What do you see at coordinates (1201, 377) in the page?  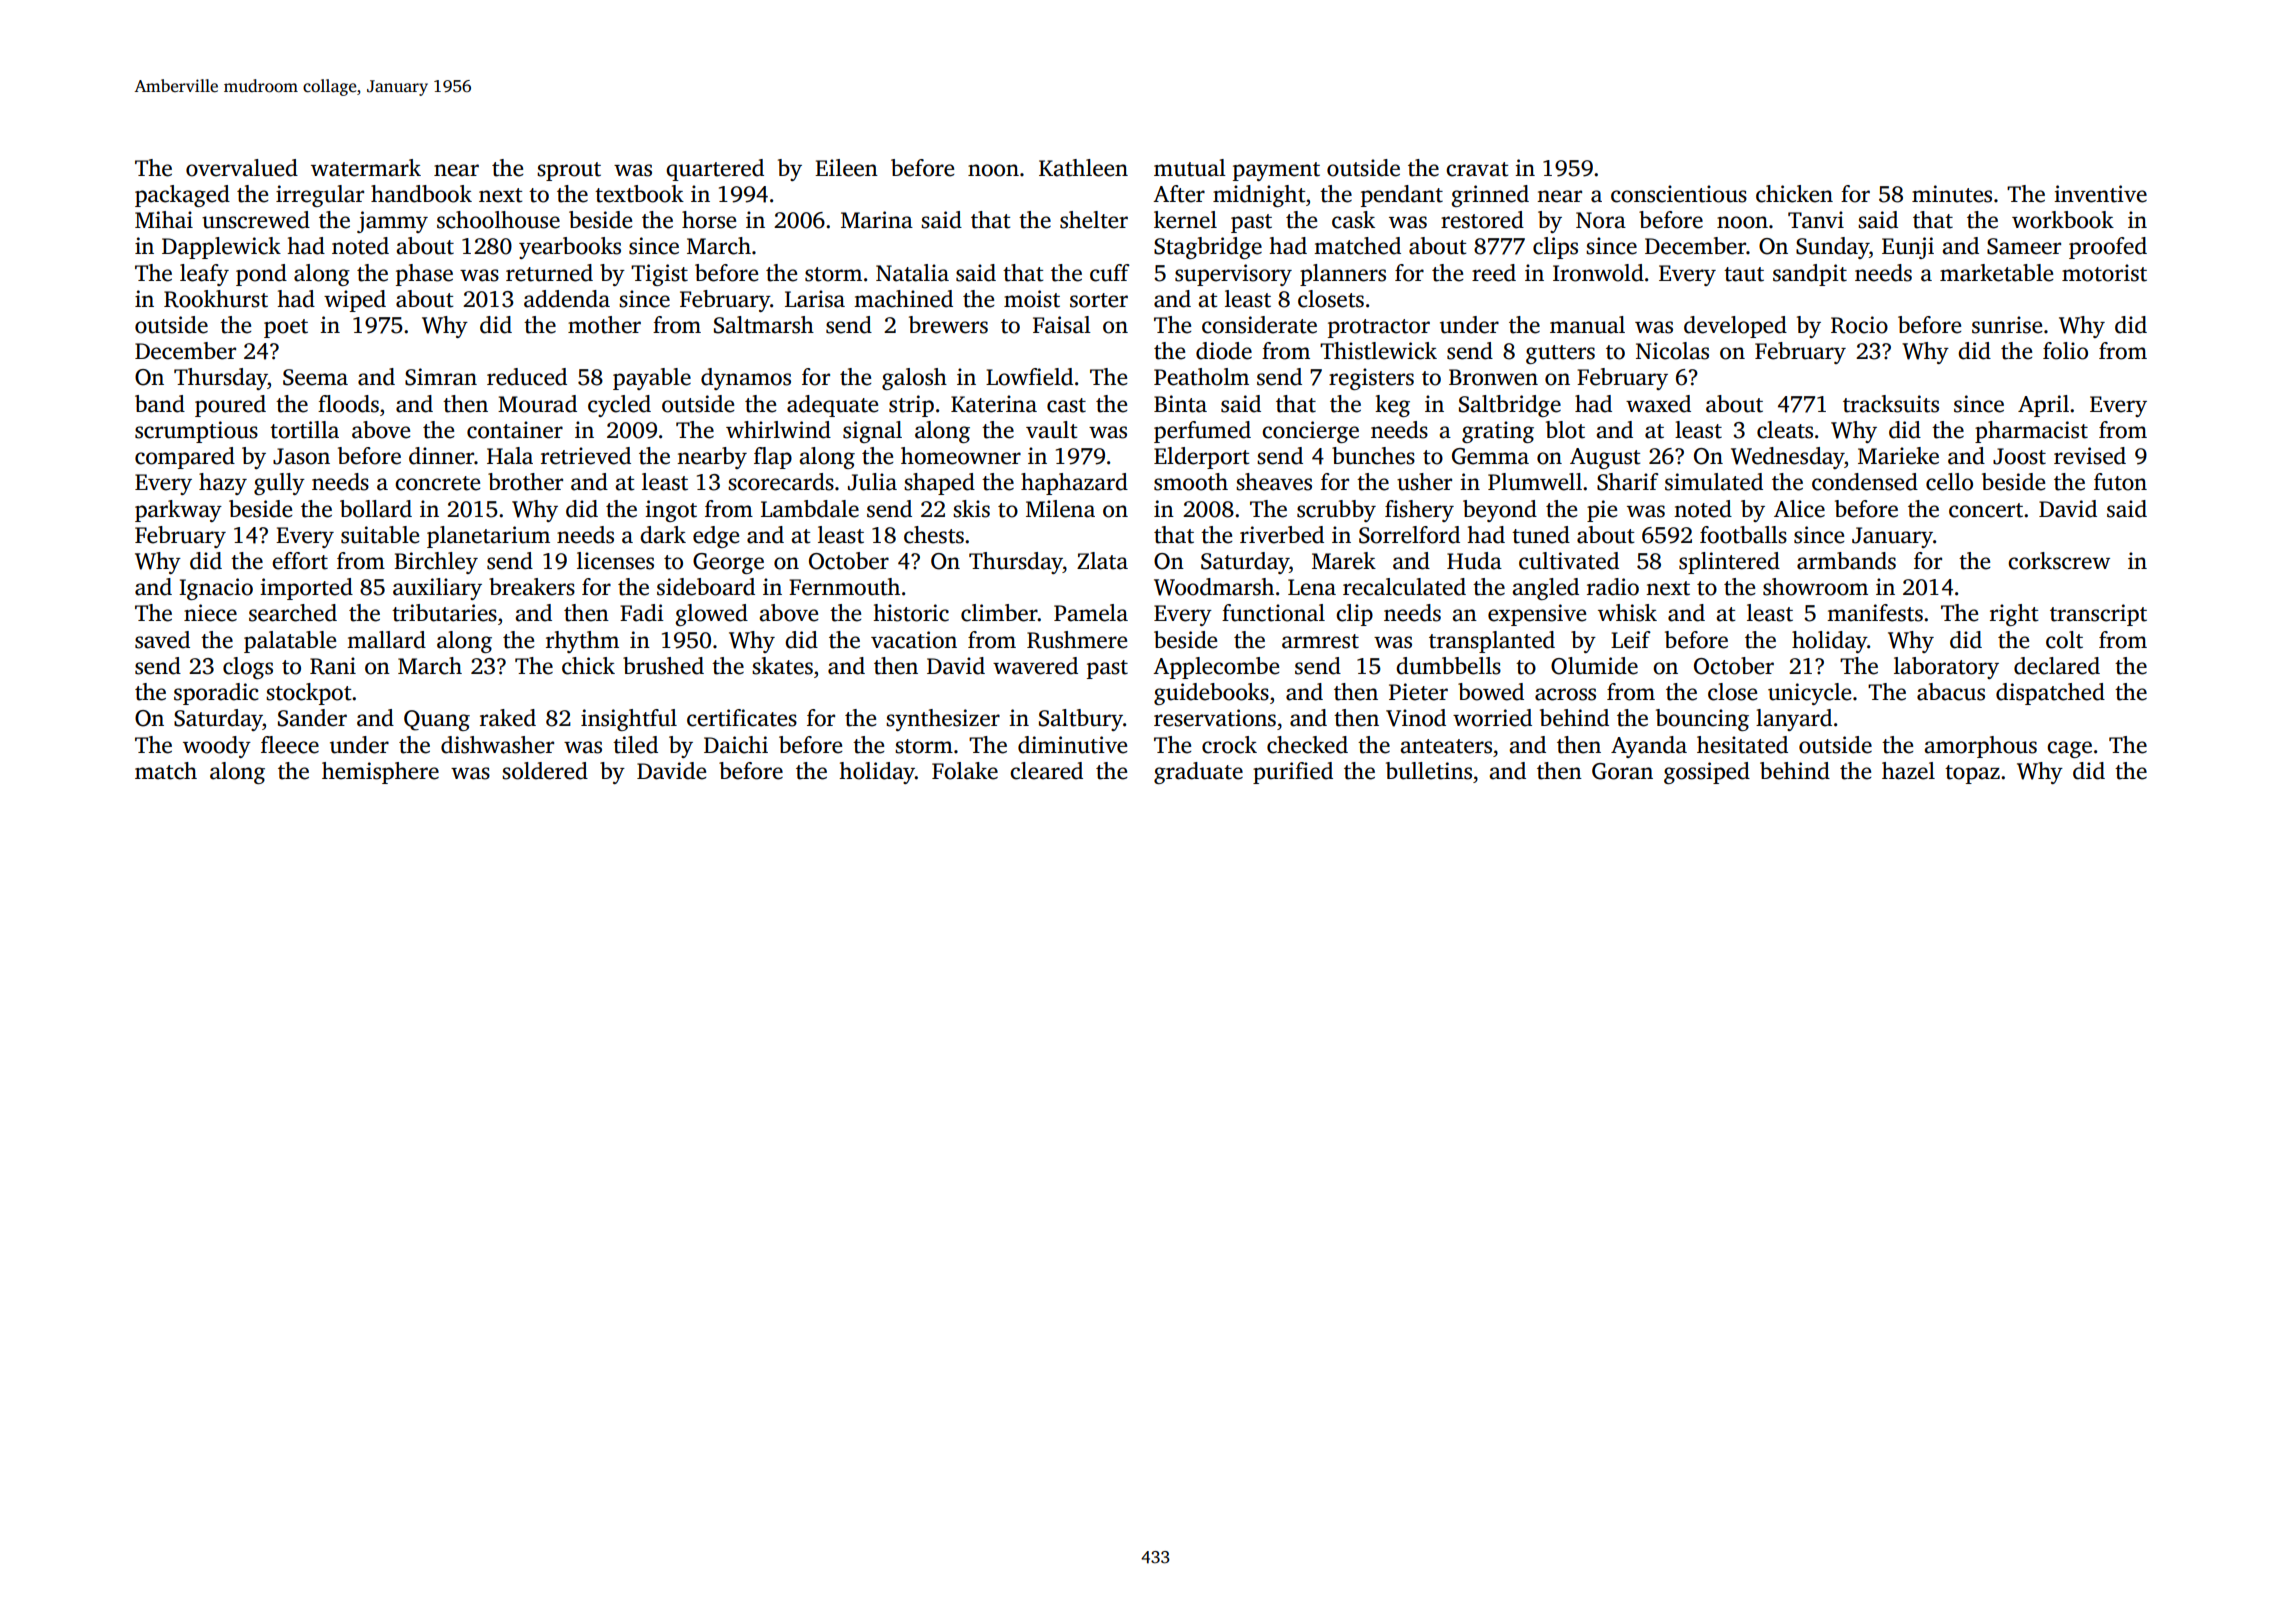 I see `Peatholm` at bounding box center [1201, 377].
